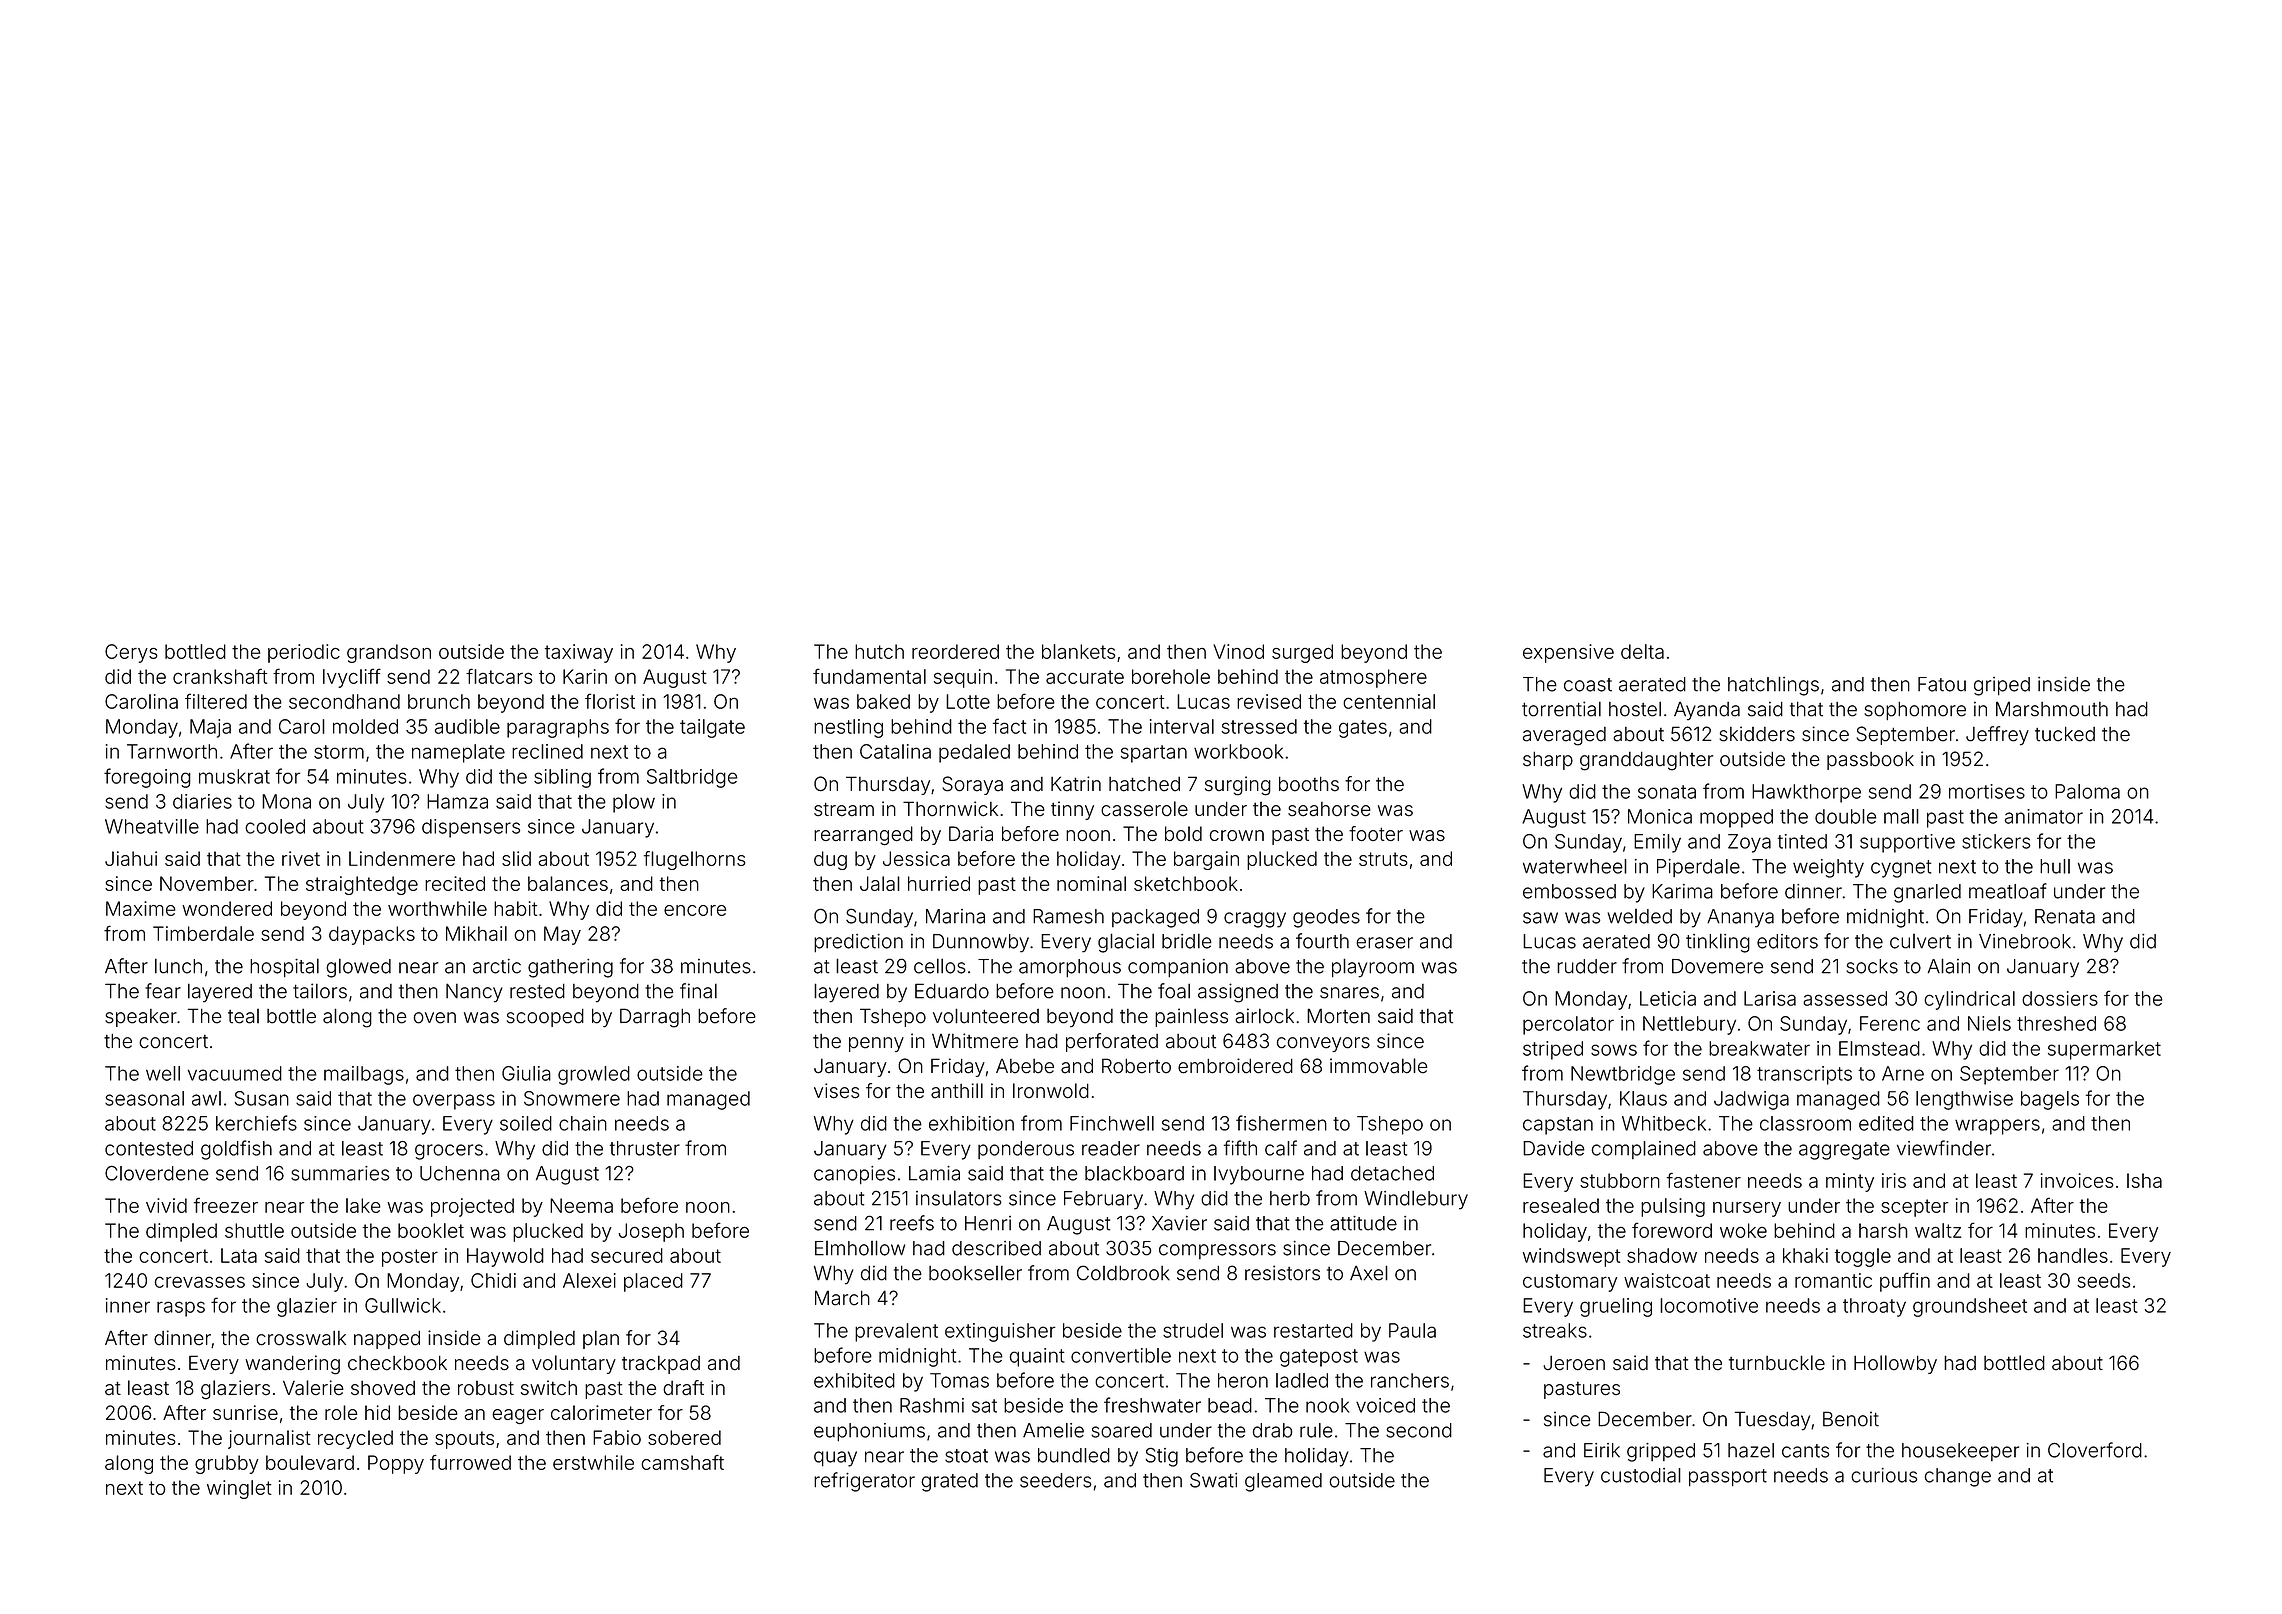 The width and height of the document is (2282, 1614). I want to click on geodes, so click(1326, 918).
